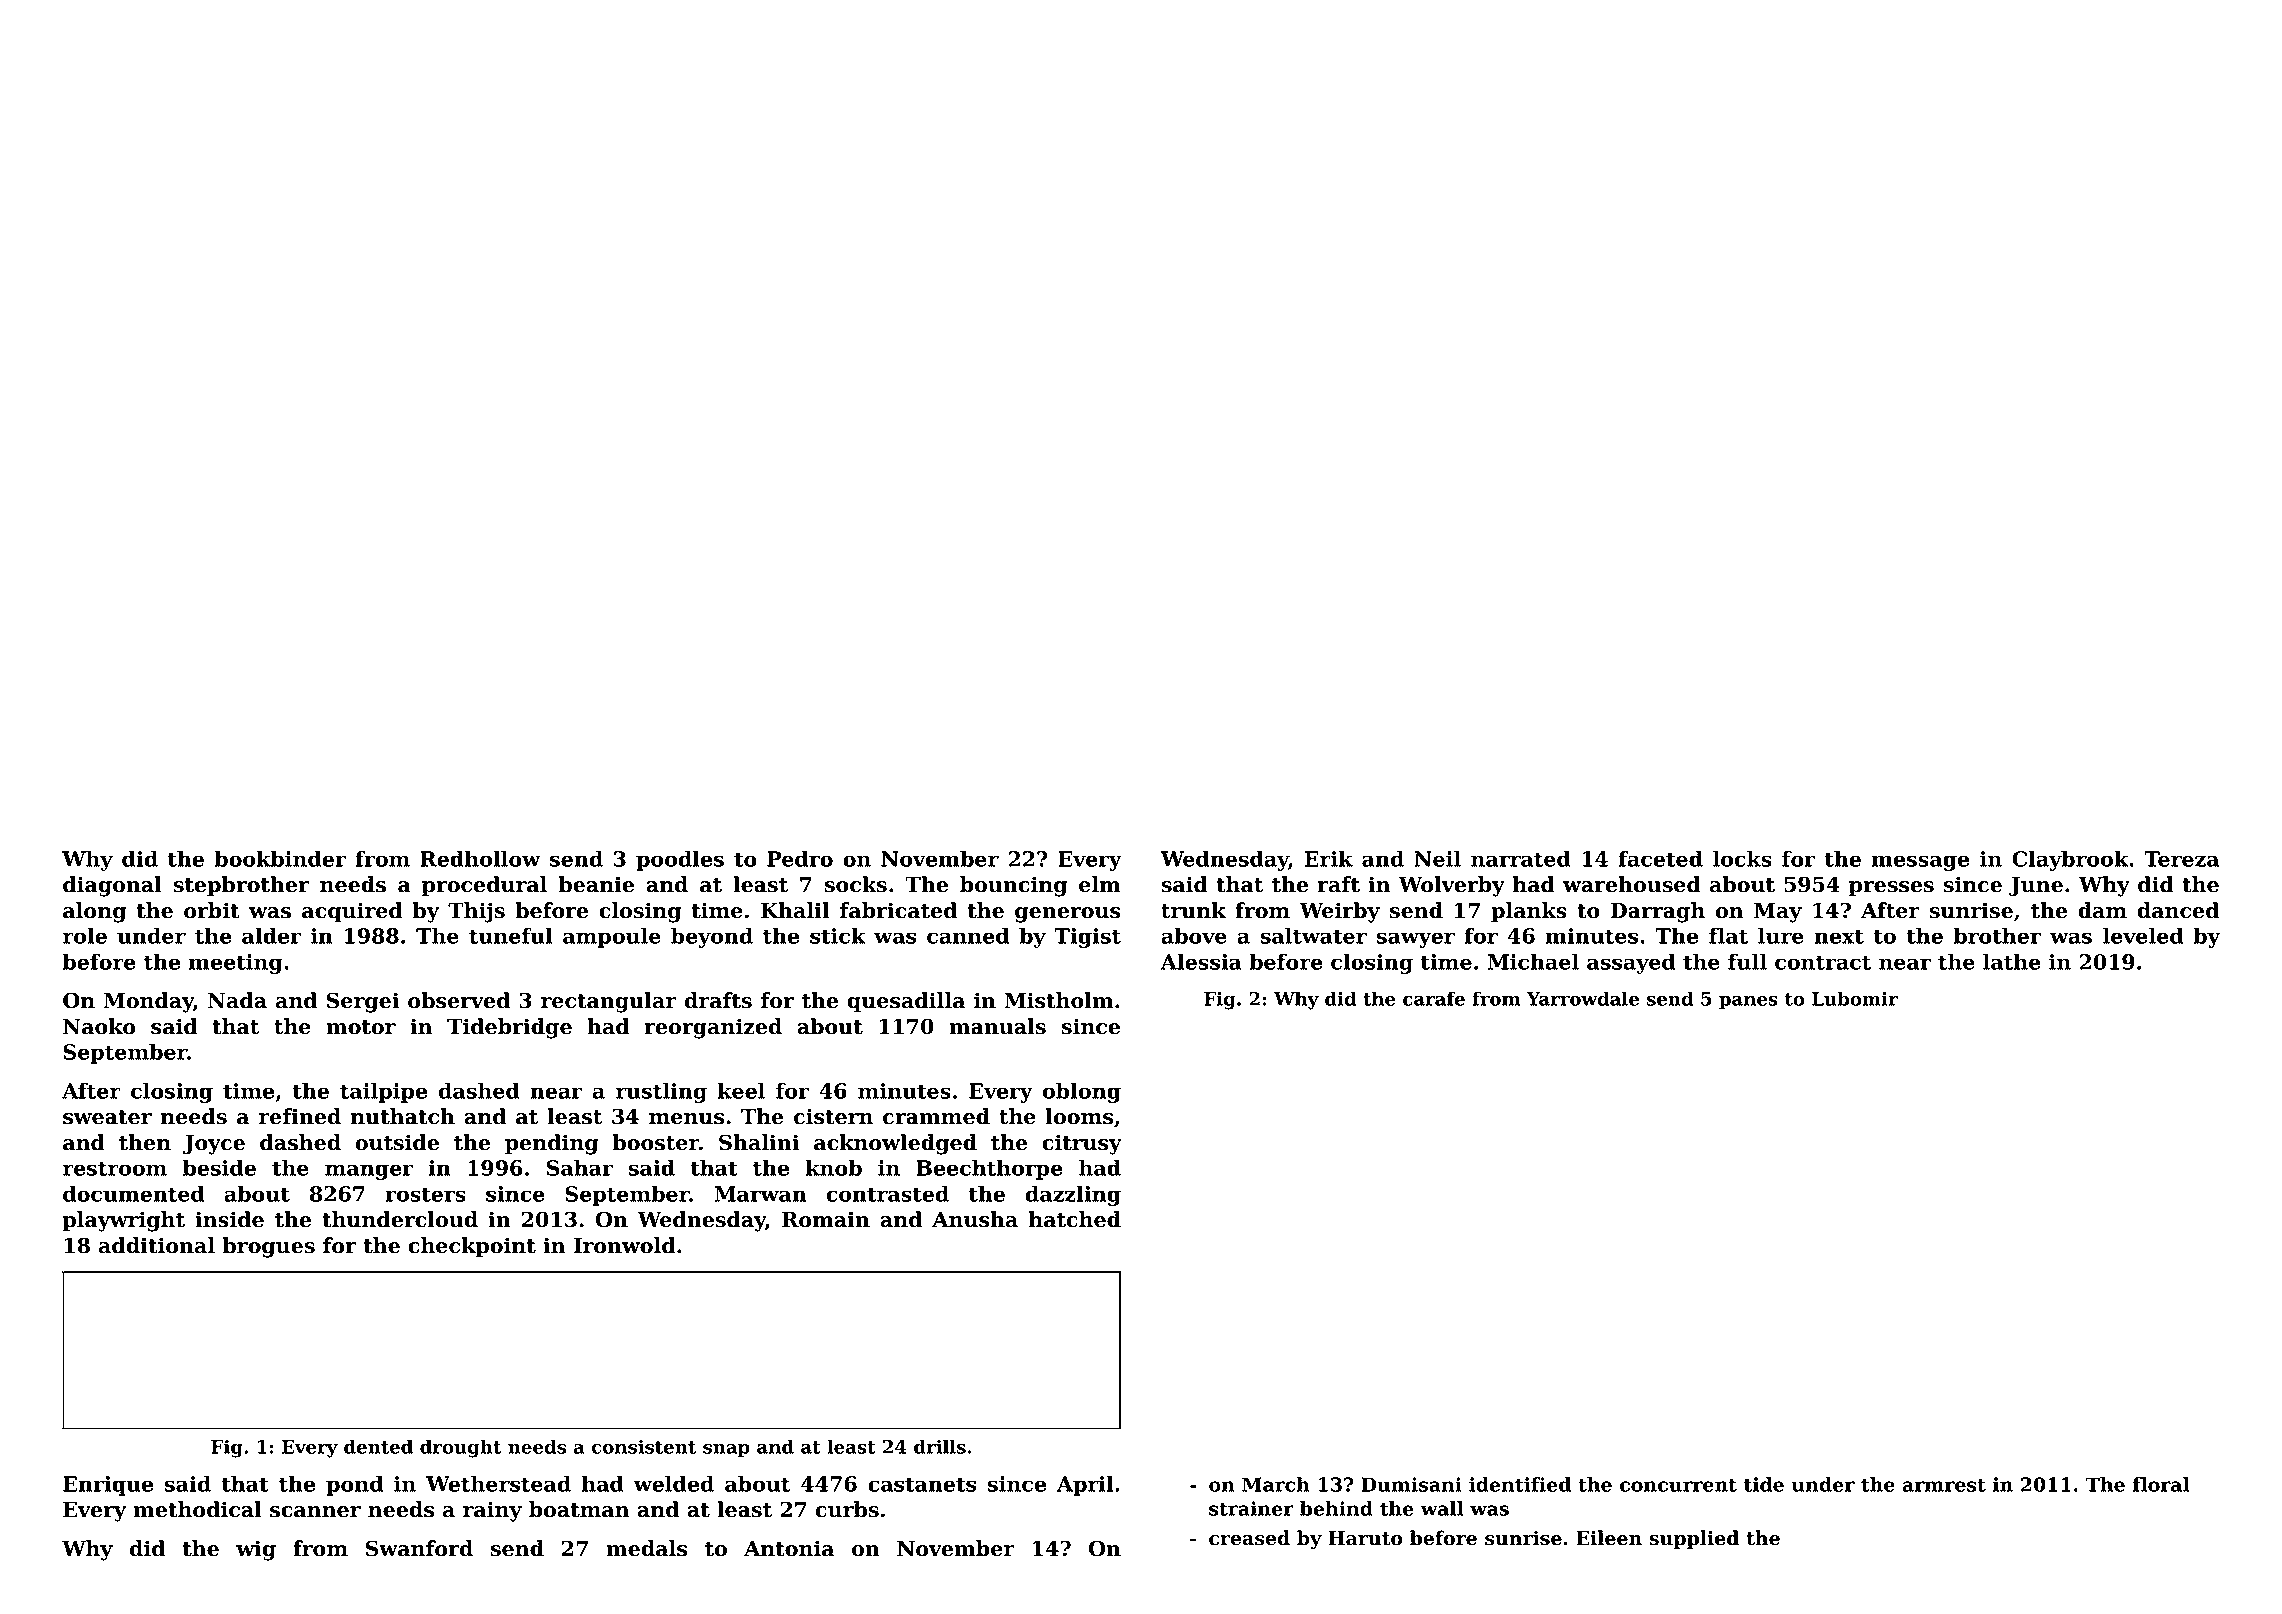  I want to click on consistent, so click(644, 1447).
